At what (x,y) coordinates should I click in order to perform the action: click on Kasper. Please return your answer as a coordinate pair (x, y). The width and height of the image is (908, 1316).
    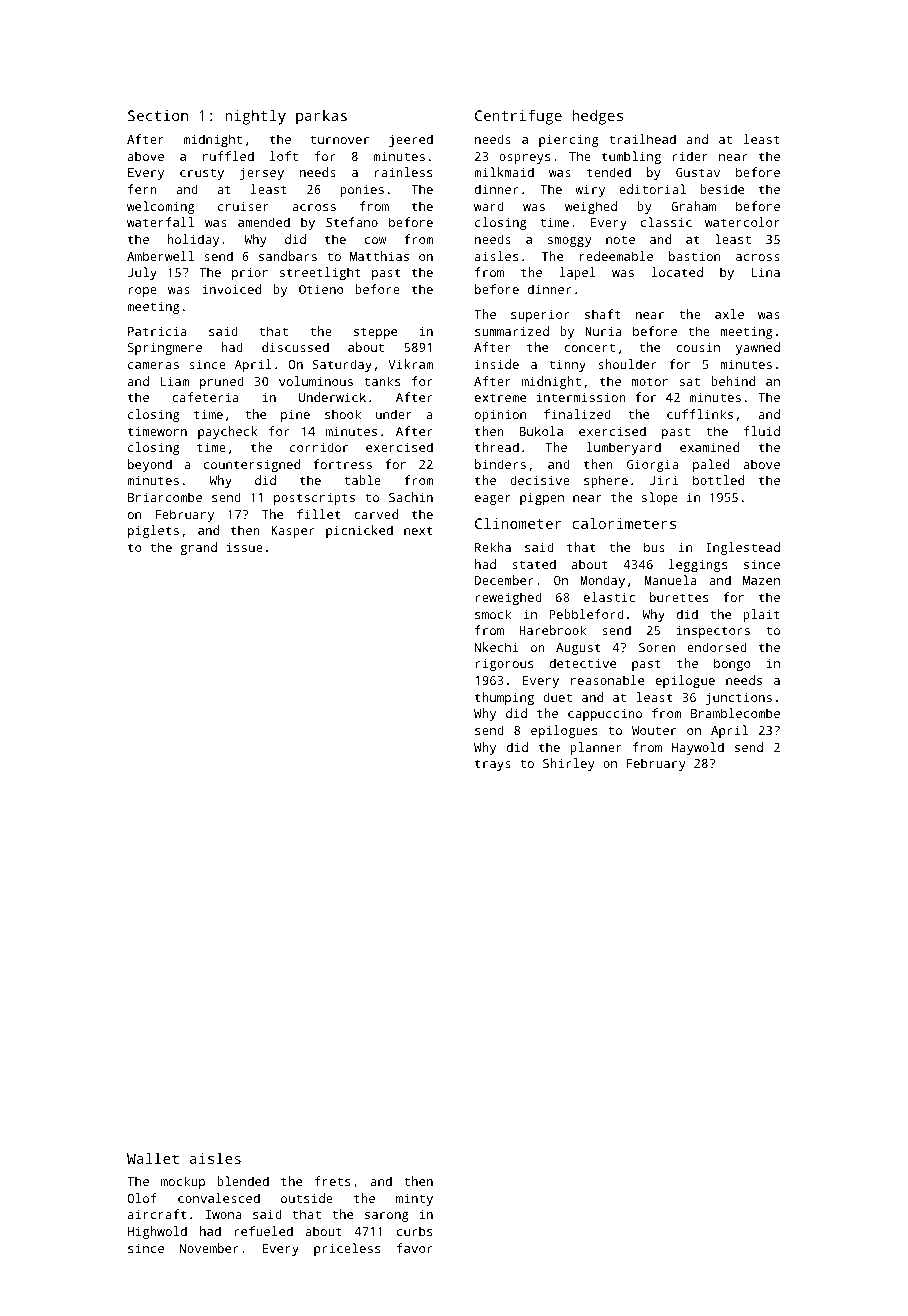
    Looking at the image, I should click on (293, 532).
